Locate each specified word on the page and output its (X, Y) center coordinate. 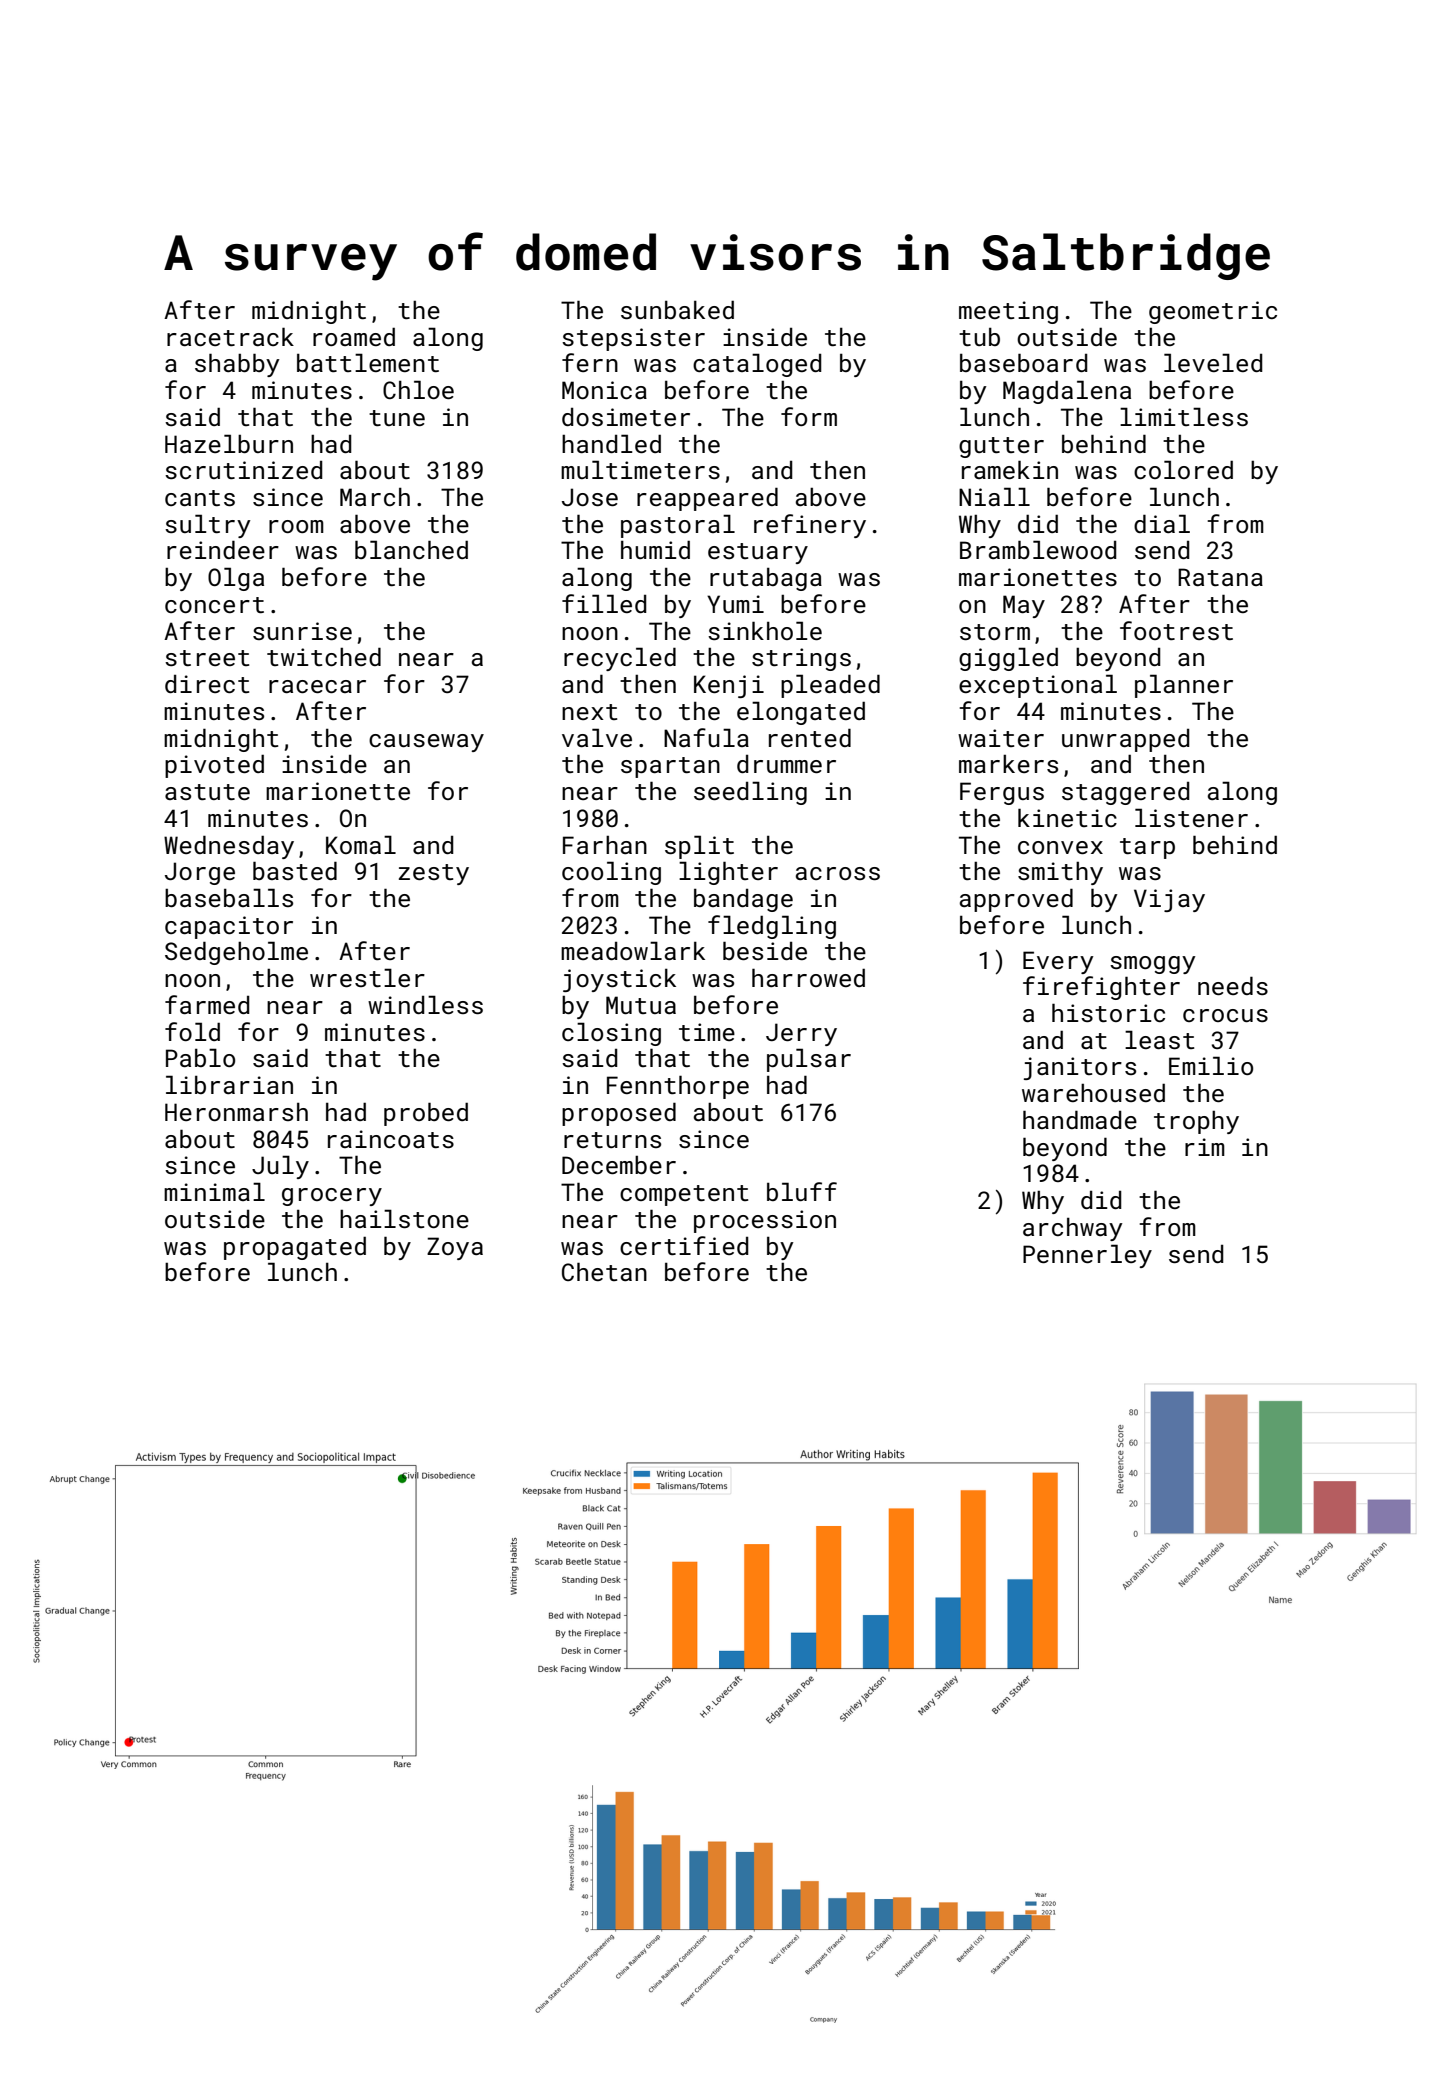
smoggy (1153, 965)
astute (207, 792)
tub (979, 336)
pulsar (809, 1060)
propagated (295, 1248)
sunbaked (677, 309)
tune (397, 418)
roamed (354, 336)
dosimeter (626, 417)
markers (1008, 763)
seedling (750, 793)
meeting (1008, 312)
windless (425, 1004)
